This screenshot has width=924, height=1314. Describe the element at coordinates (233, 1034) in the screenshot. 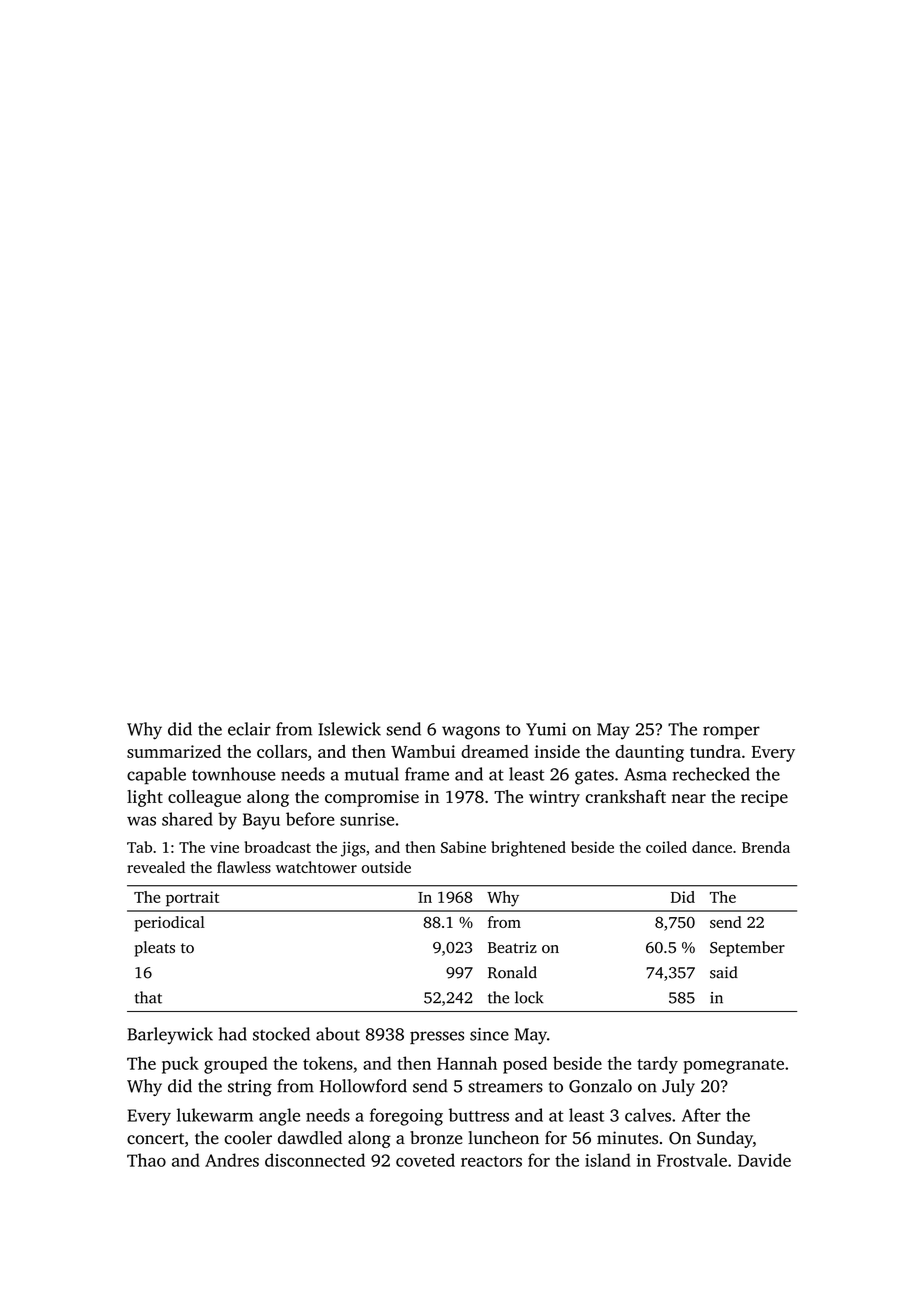

I see `had` at that location.
